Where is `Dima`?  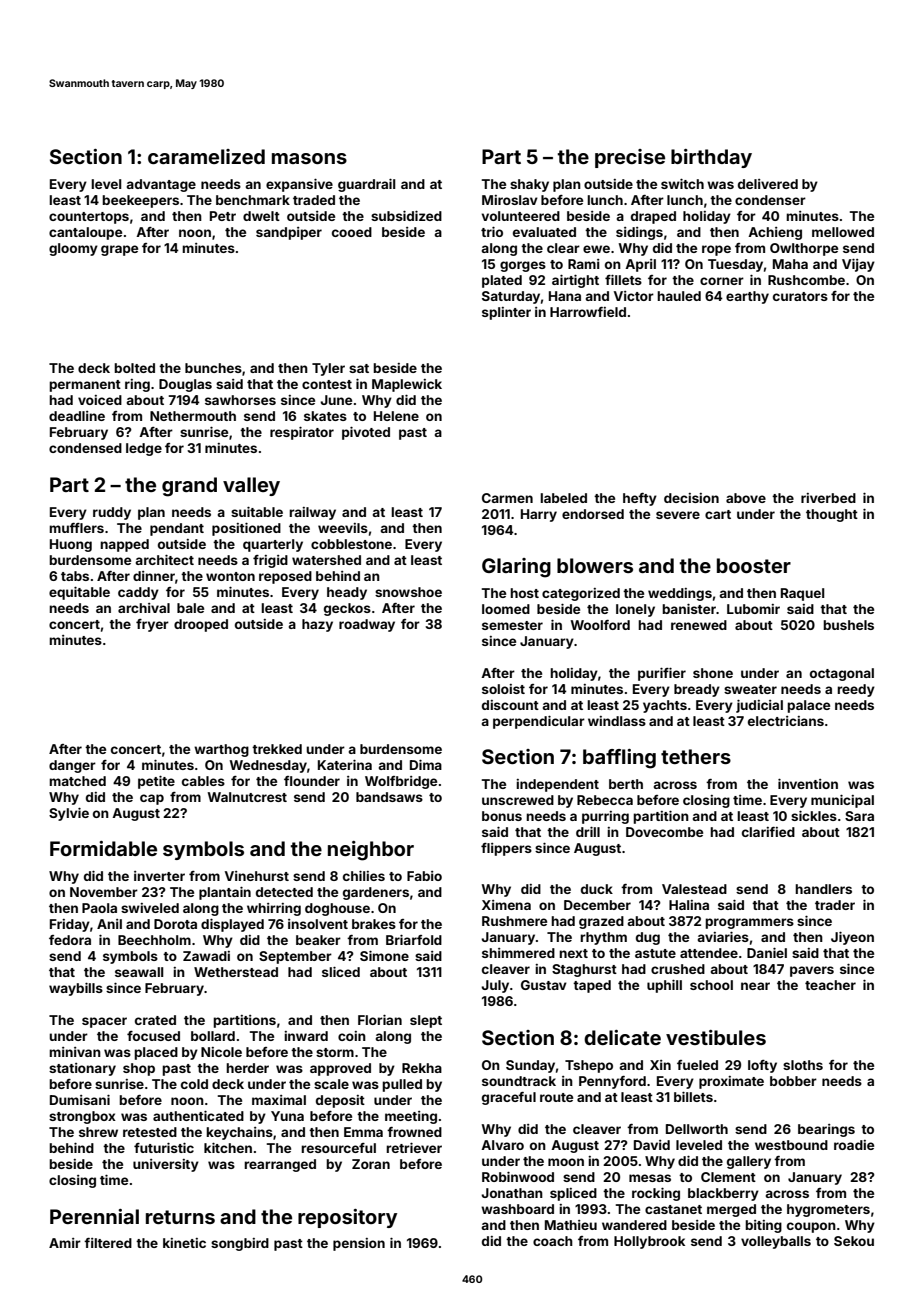 Dima is located at coordinates (426, 765).
